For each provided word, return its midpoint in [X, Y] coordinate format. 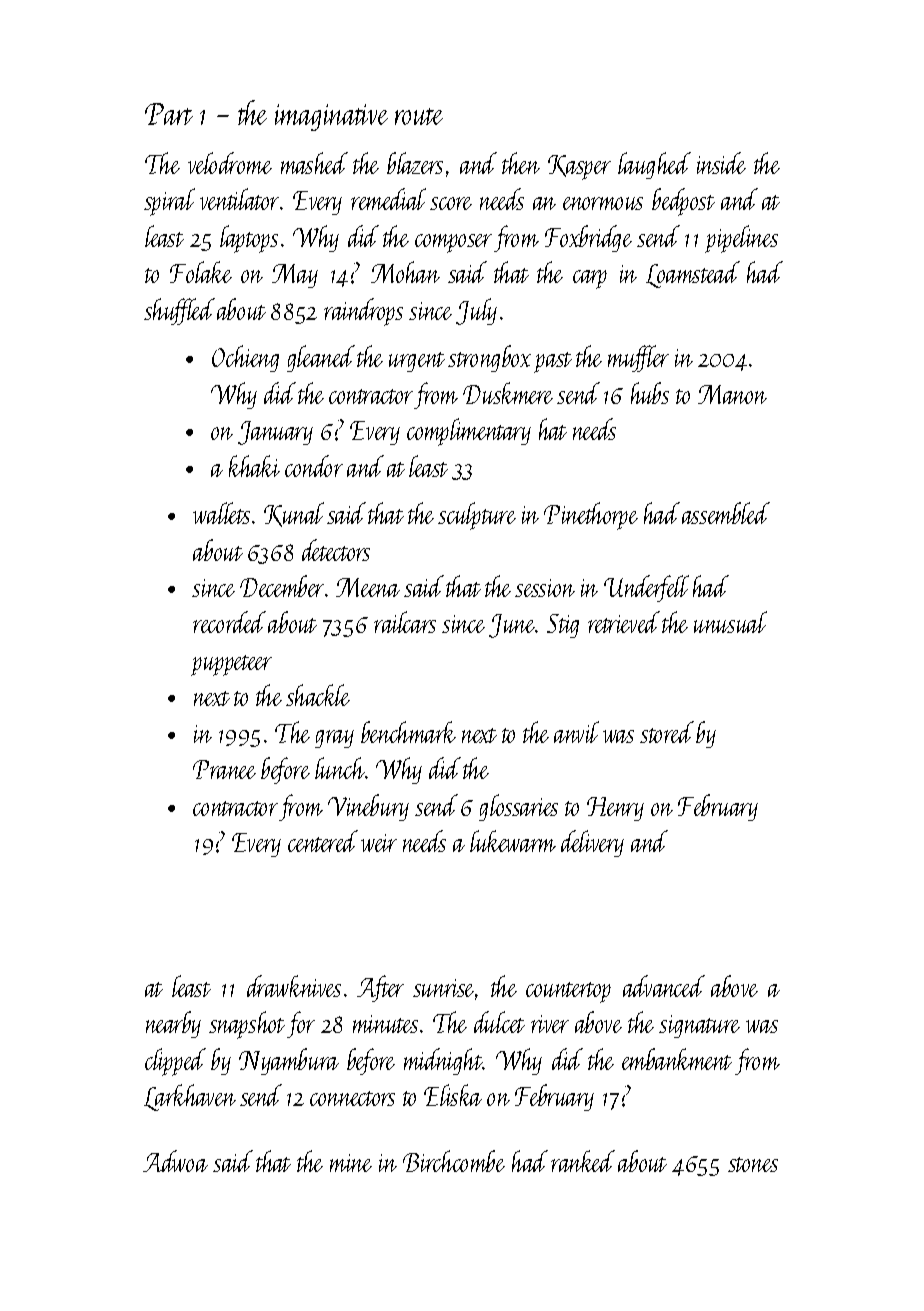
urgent [417, 362]
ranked [583, 1161]
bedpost [683, 202]
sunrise [443, 988]
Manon [732, 394]
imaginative [331, 117]
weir [379, 843]
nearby [173, 1024]
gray [334, 739]
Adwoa [175, 1161]
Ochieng [245, 358]
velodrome [230, 163]
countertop [568, 992]
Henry [615, 809]
